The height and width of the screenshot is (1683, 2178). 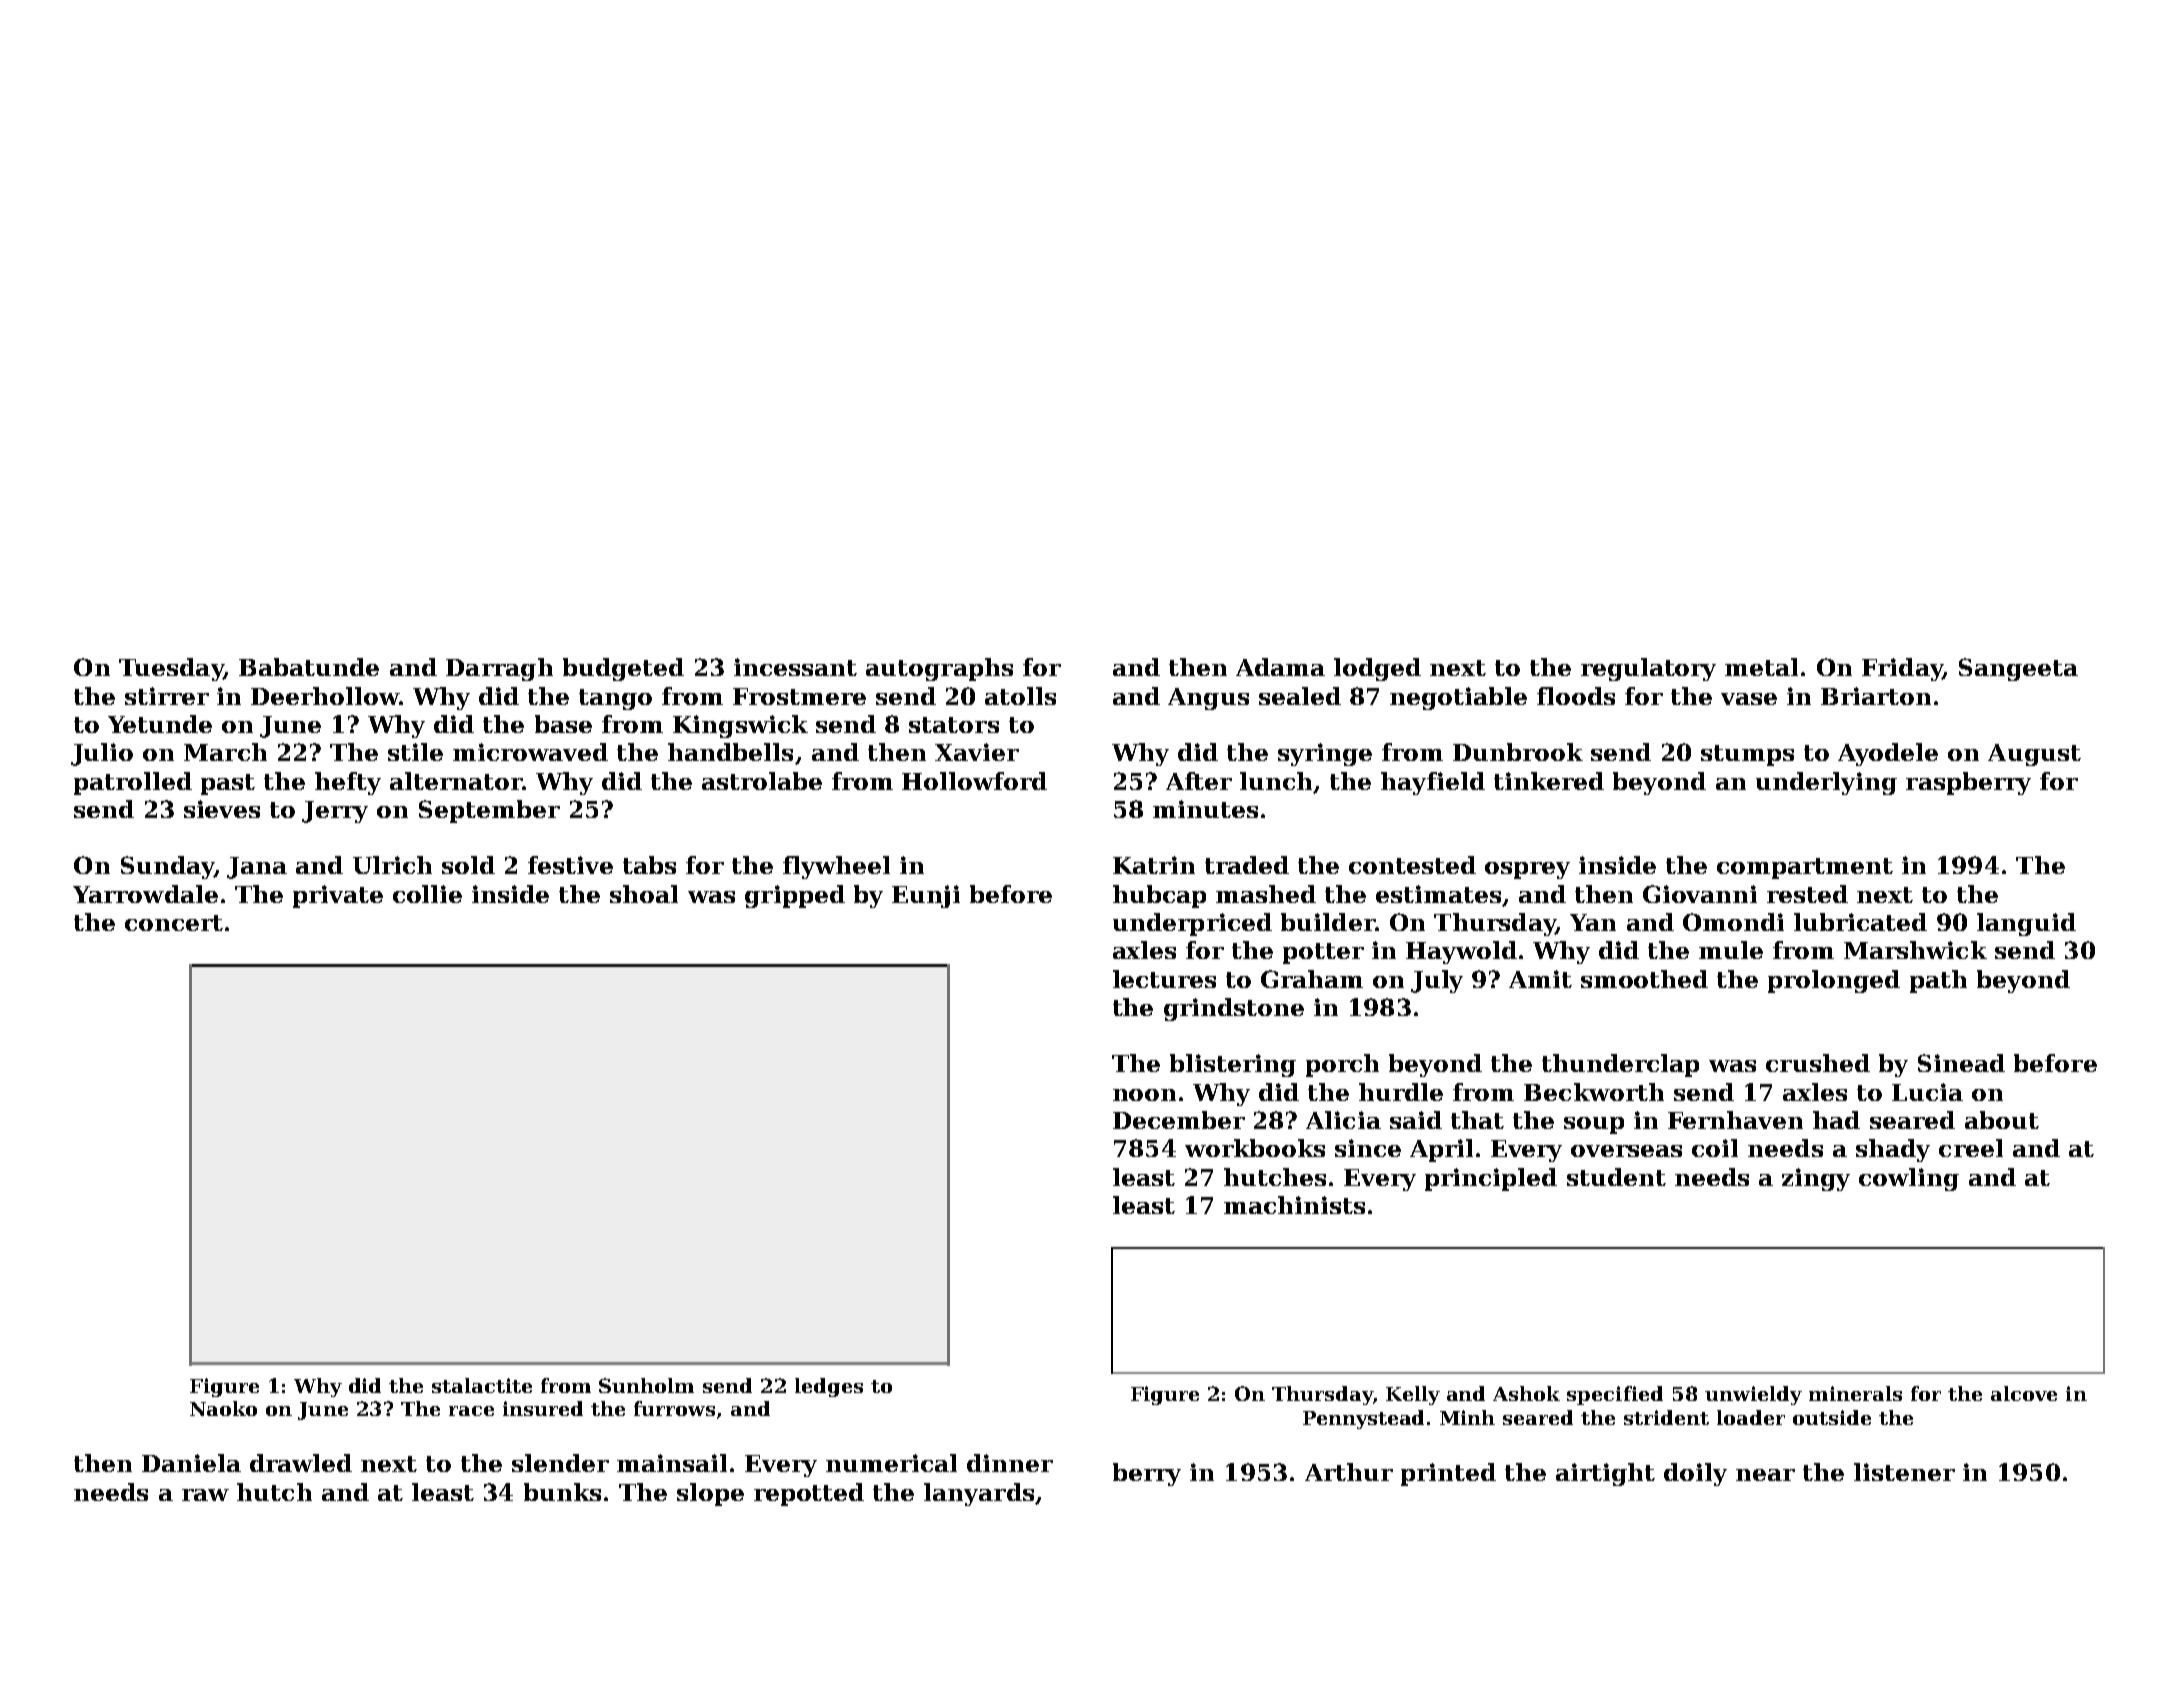 I want to click on concert, so click(x=174, y=923).
